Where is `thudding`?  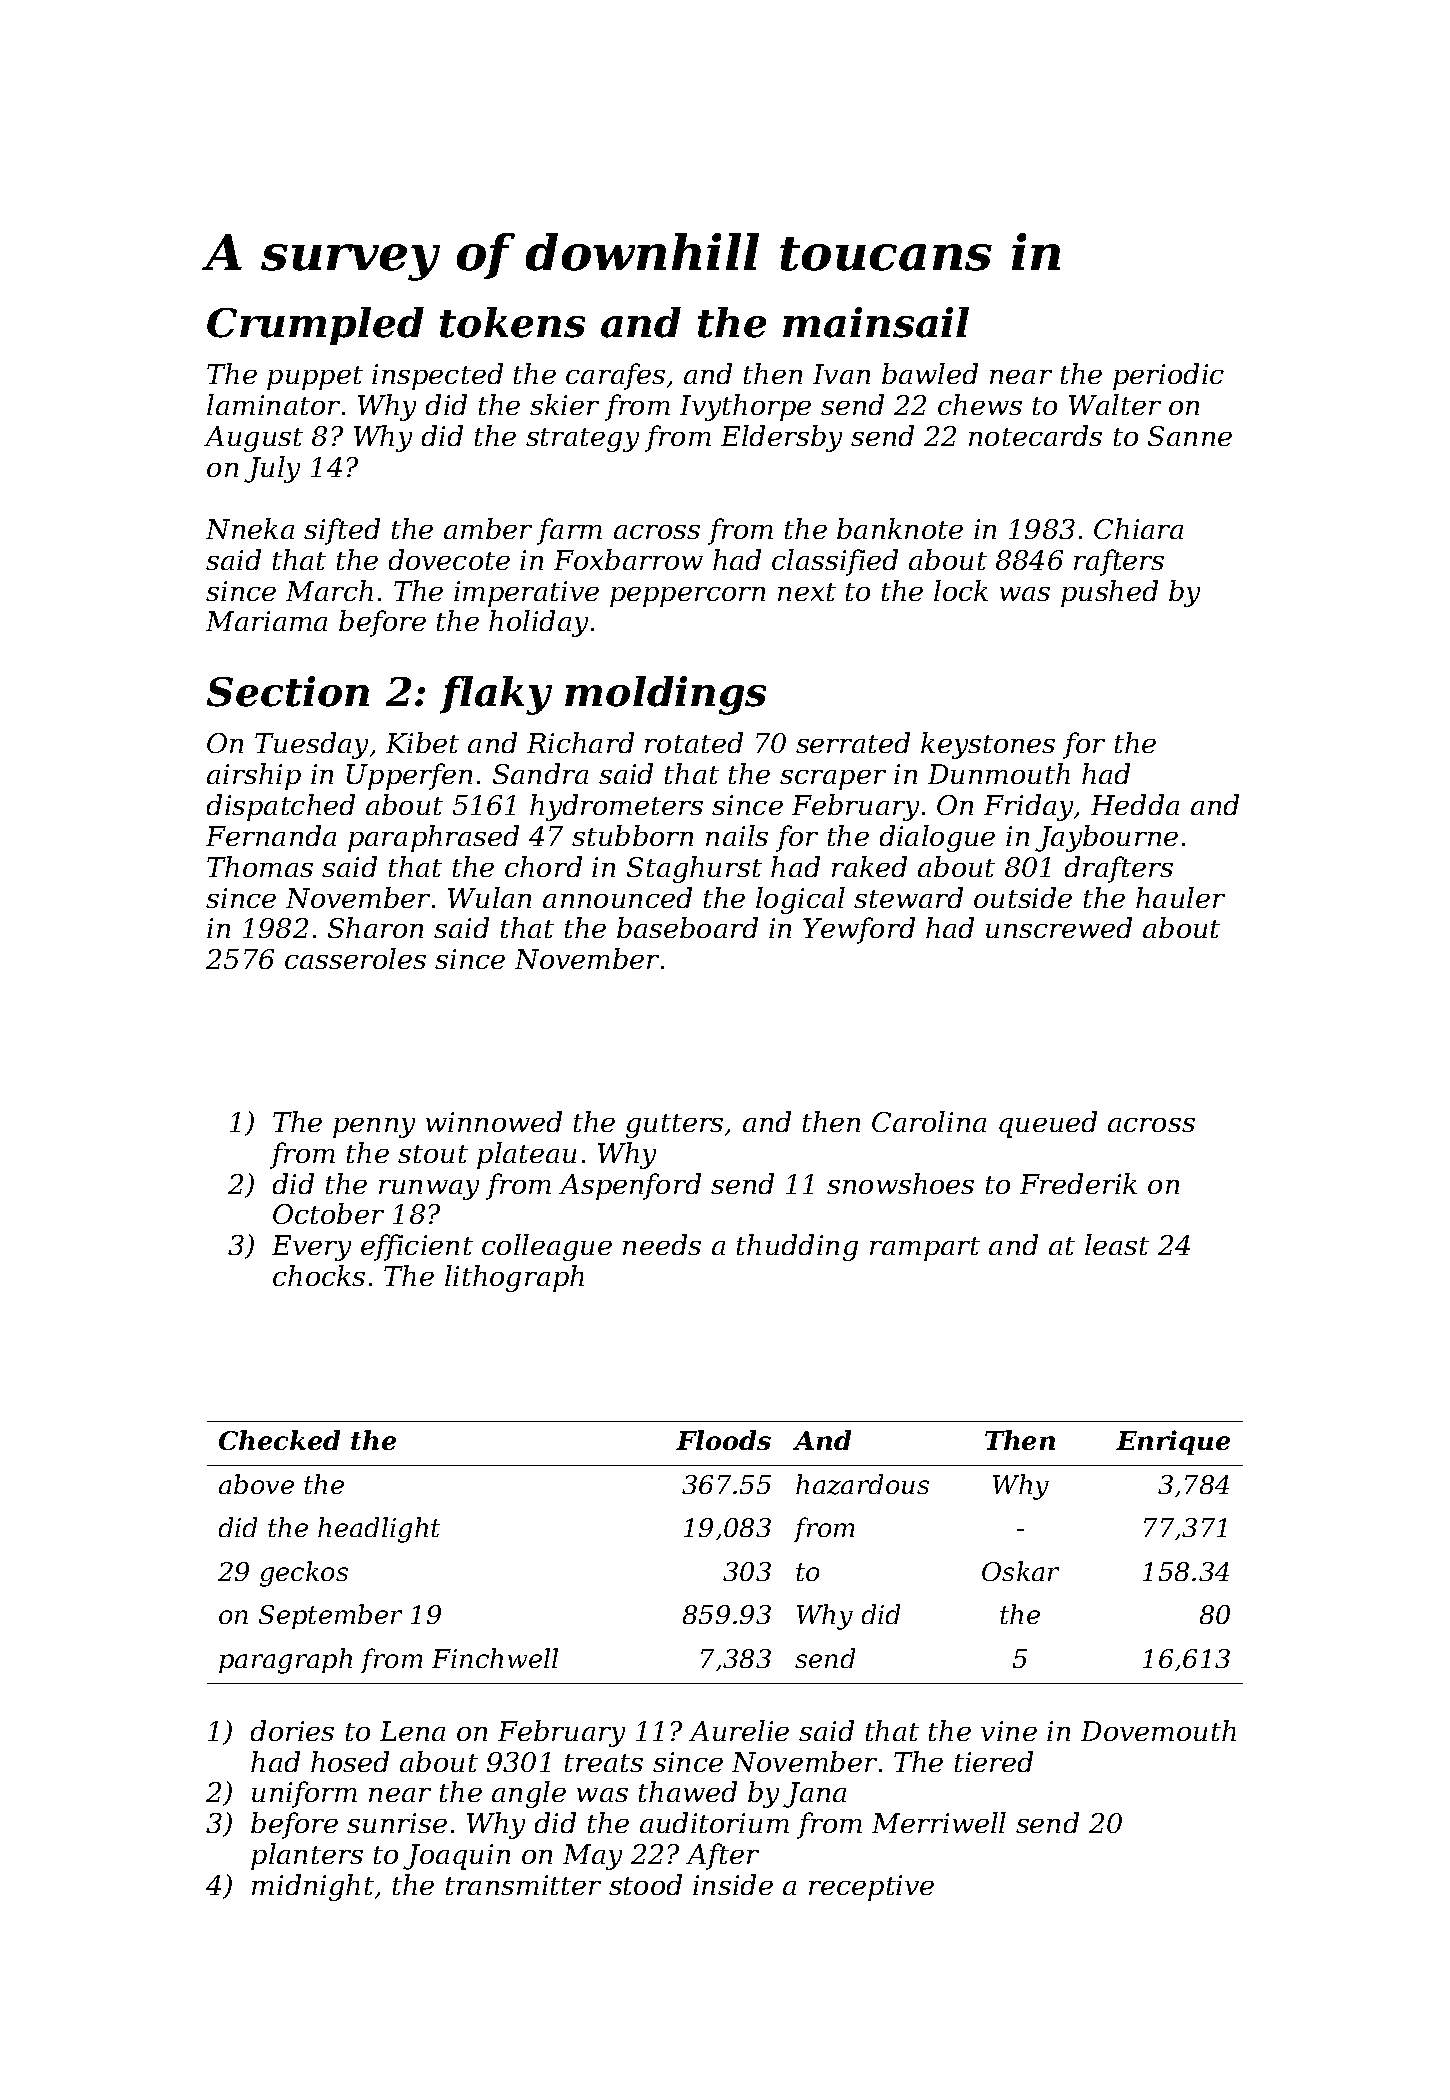 thudding is located at coordinates (797, 1247).
